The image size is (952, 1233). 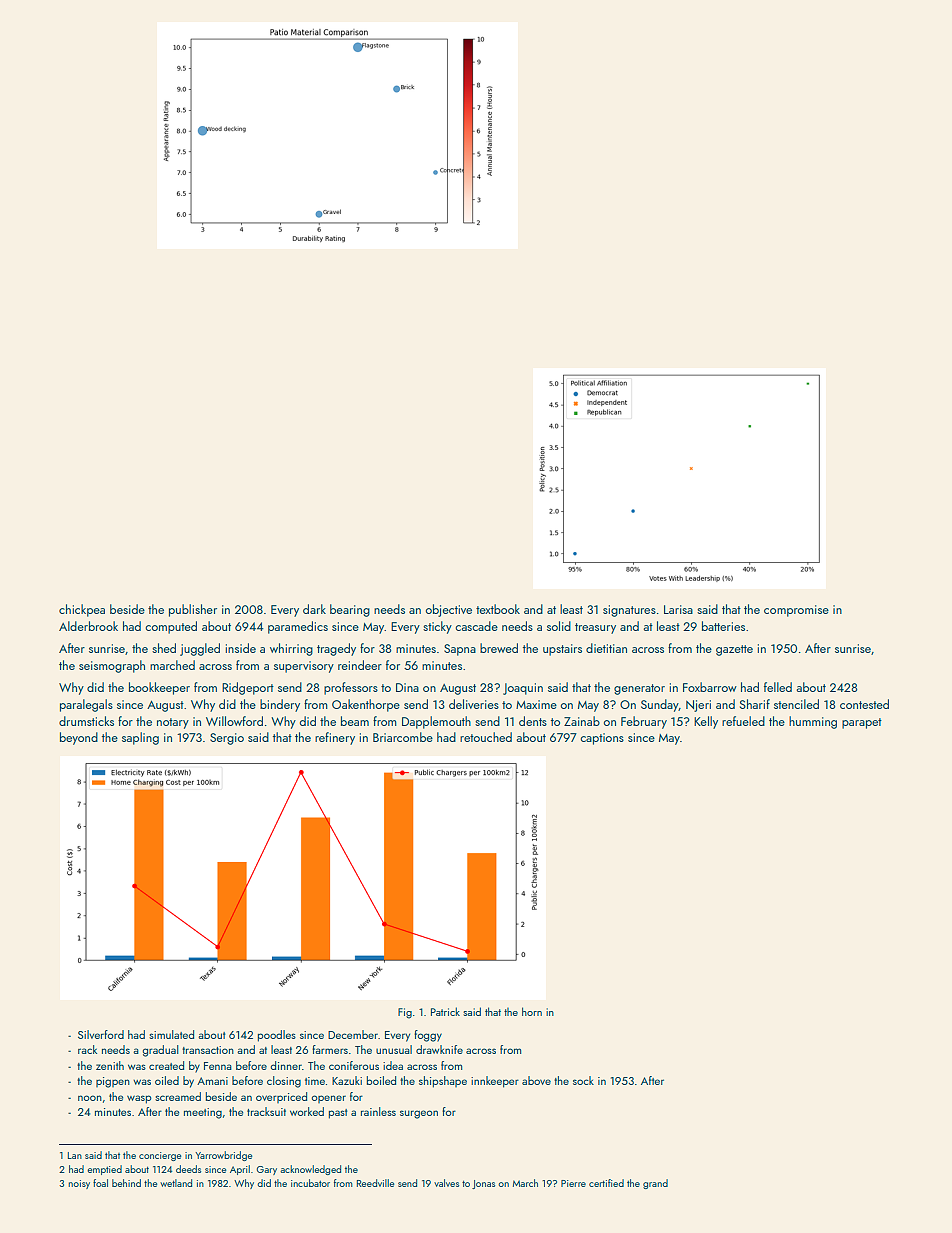 I want to click on simulated, so click(x=172, y=1034).
